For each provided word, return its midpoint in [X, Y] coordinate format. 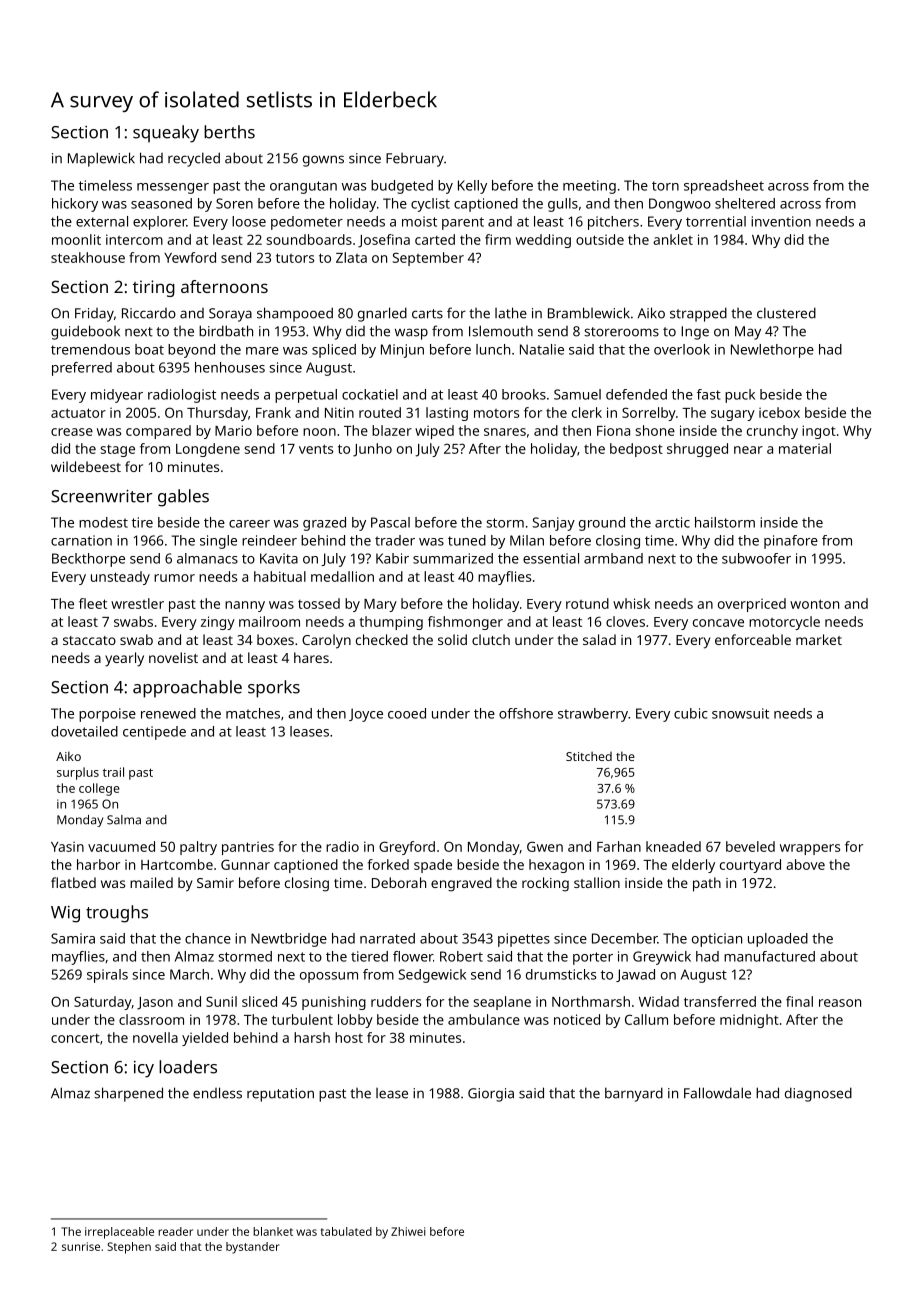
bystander [253, 1248]
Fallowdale [717, 1093]
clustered [786, 313]
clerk [587, 412]
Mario [233, 430]
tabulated [346, 1231]
